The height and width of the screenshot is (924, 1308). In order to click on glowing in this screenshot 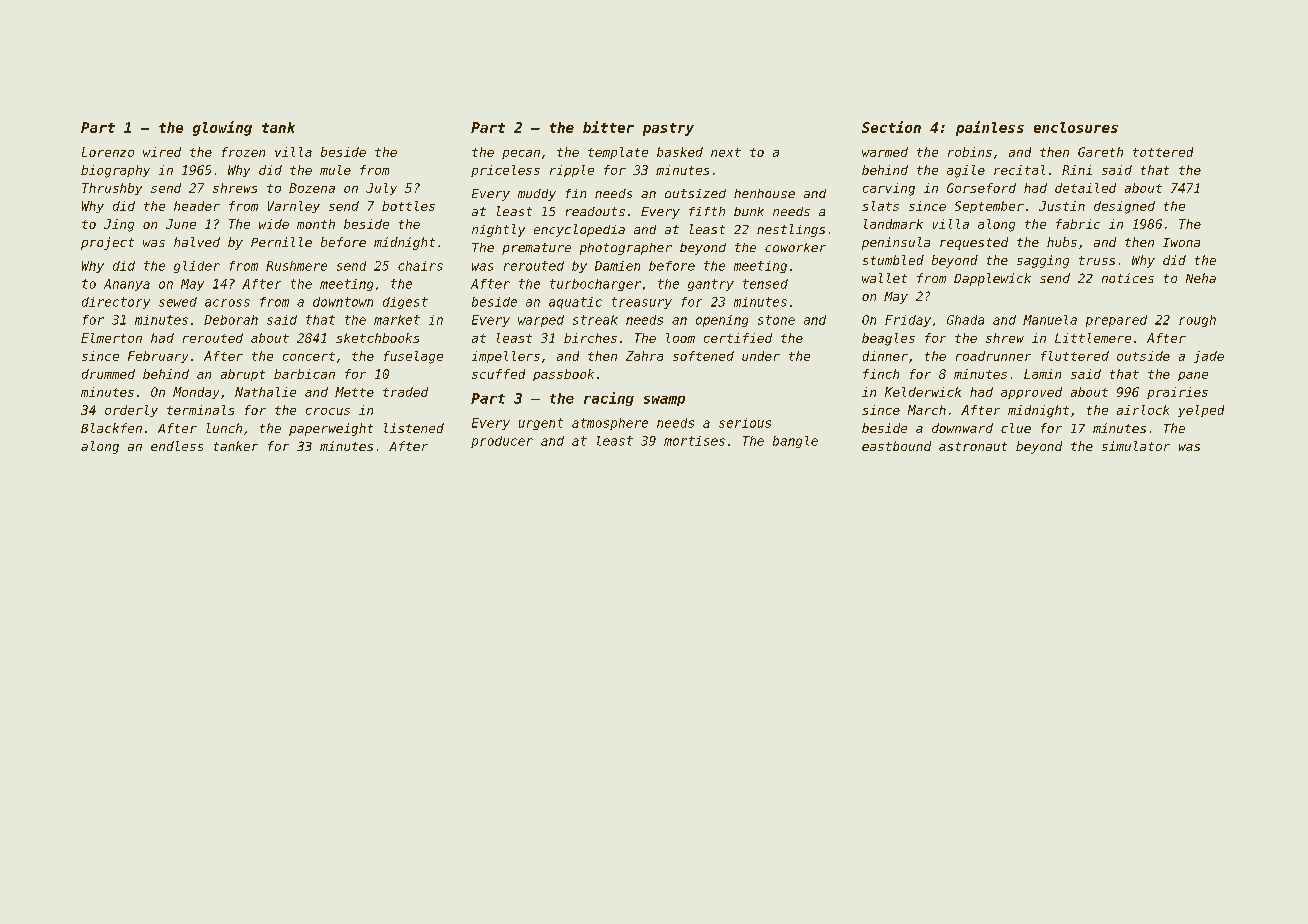, I will do `click(222, 128)`.
